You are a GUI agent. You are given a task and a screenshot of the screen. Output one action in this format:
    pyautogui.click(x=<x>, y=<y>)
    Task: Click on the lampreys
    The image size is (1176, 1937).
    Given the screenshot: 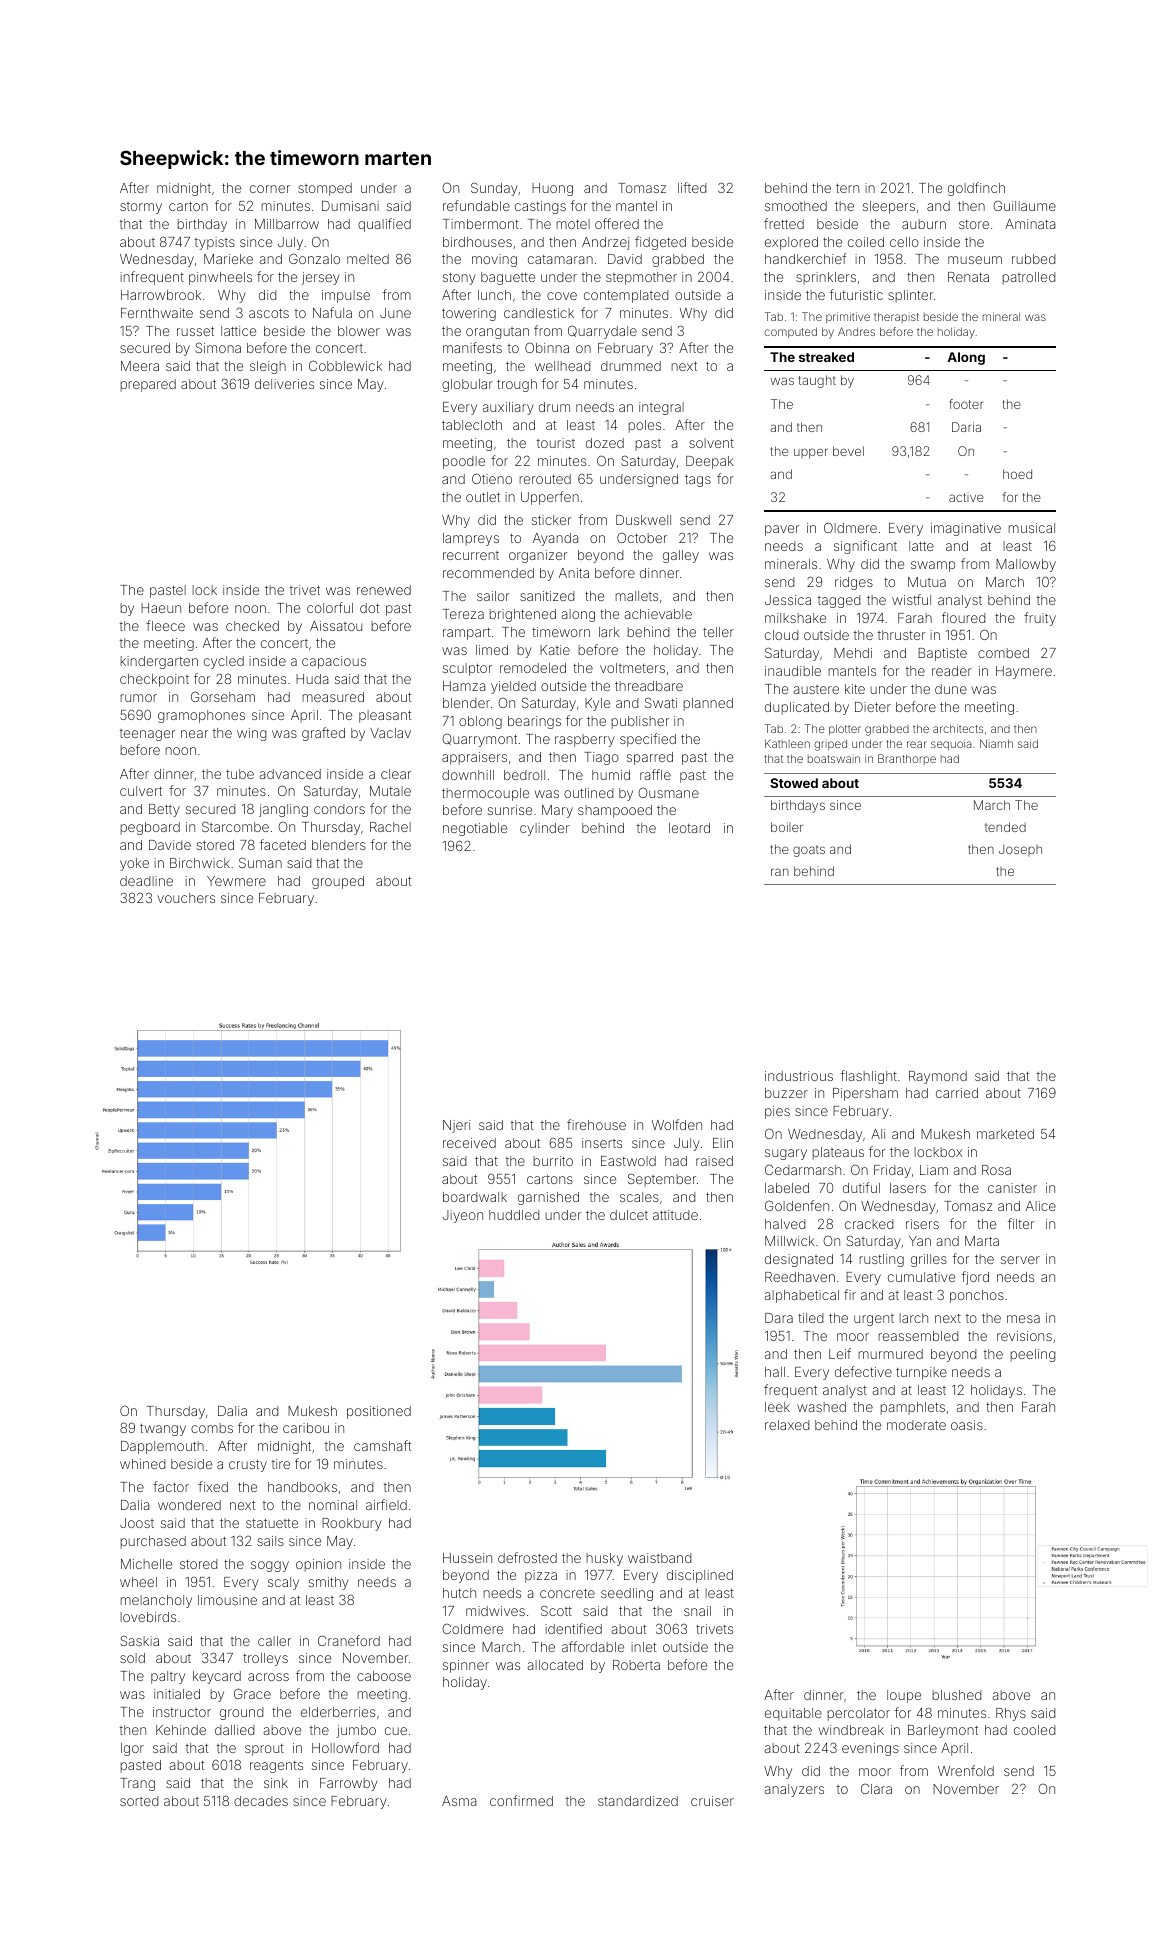 What is the action you would take?
    pyautogui.click(x=471, y=539)
